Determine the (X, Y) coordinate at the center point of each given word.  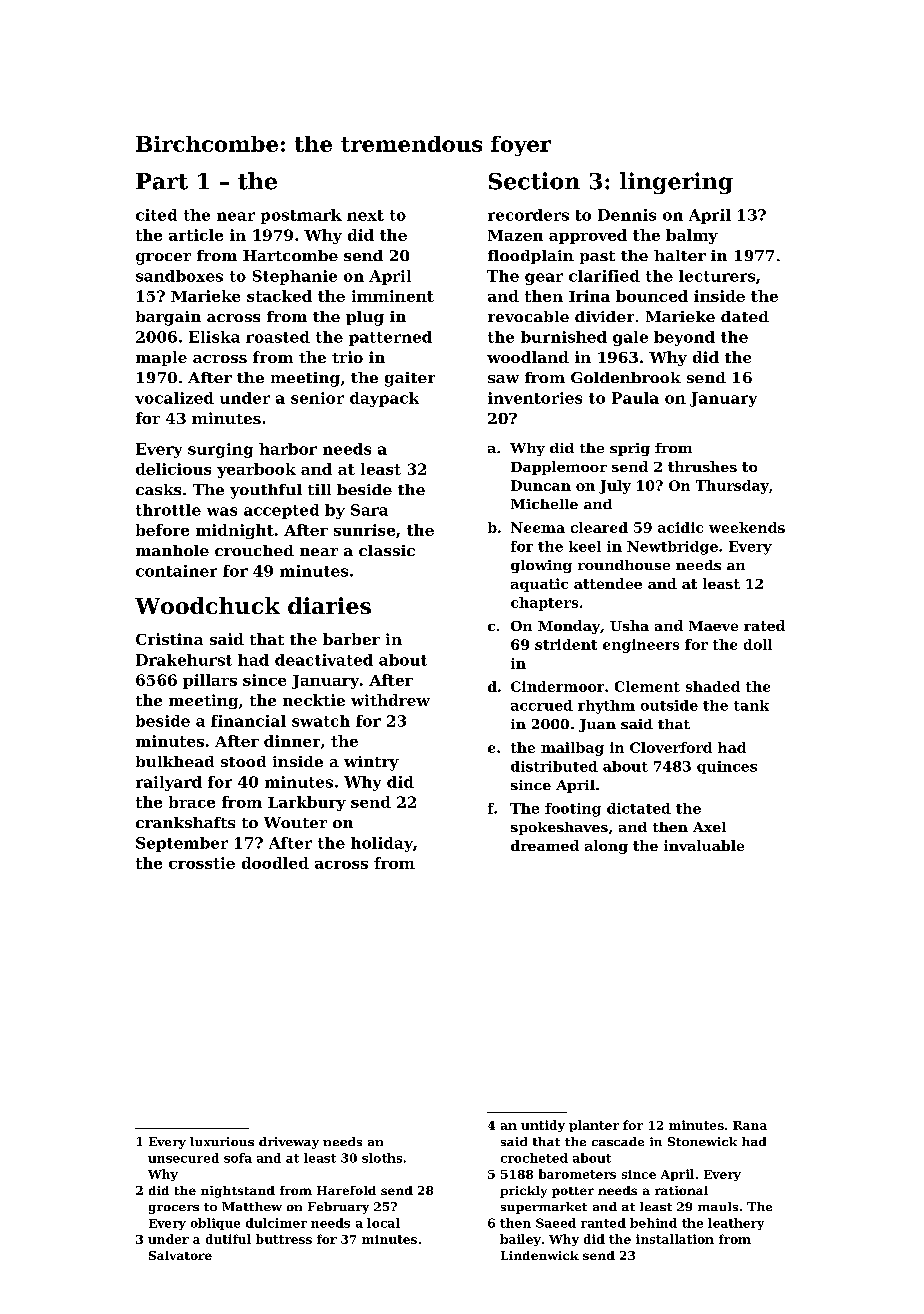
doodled (275, 863)
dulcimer (276, 1223)
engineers (641, 646)
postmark (301, 216)
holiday (382, 844)
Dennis (627, 215)
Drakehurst (184, 660)
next (365, 215)
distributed (554, 766)
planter (594, 1126)
